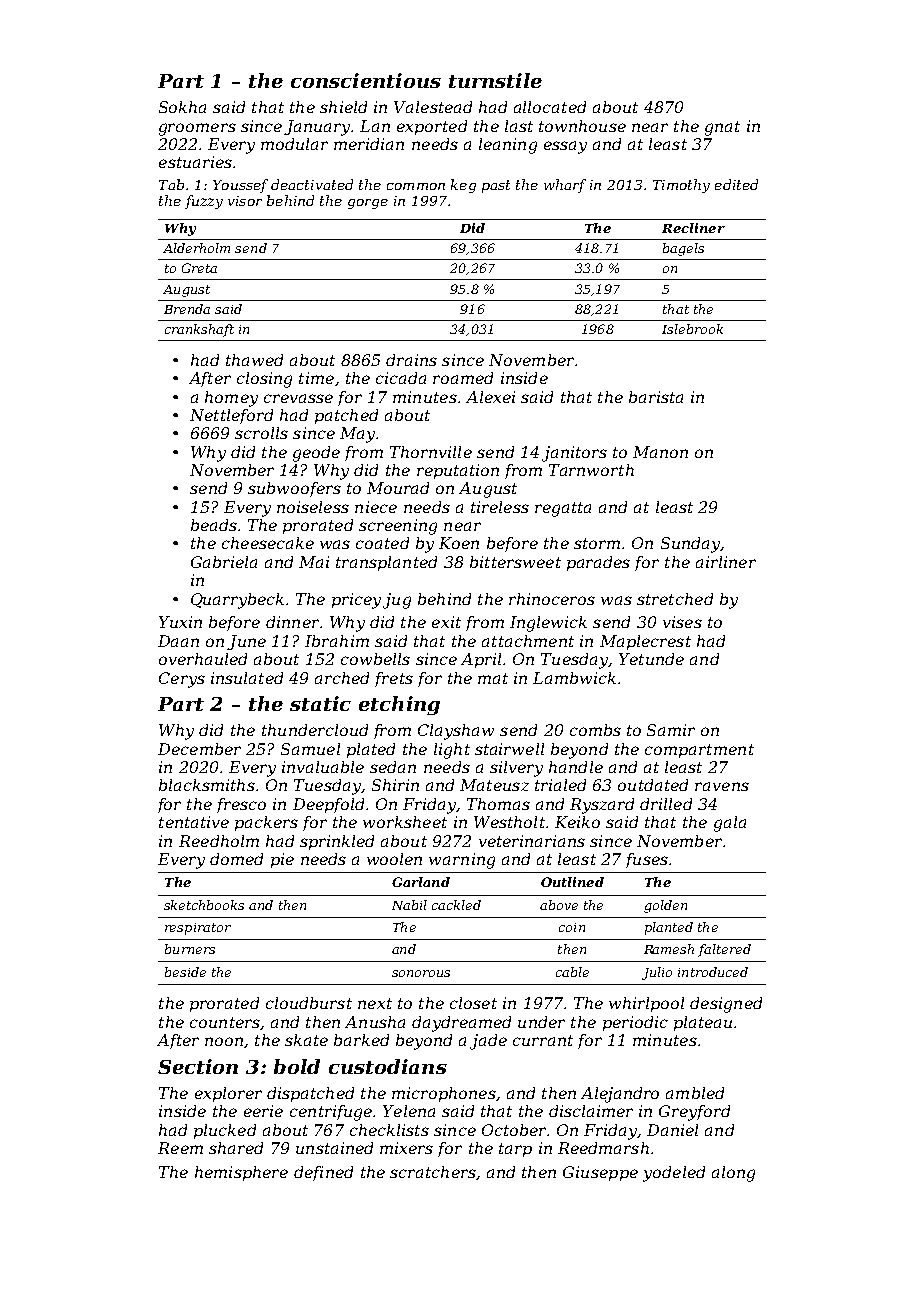 The width and height of the screenshot is (924, 1311). What do you see at coordinates (214, 525) in the screenshot?
I see `beads` at bounding box center [214, 525].
